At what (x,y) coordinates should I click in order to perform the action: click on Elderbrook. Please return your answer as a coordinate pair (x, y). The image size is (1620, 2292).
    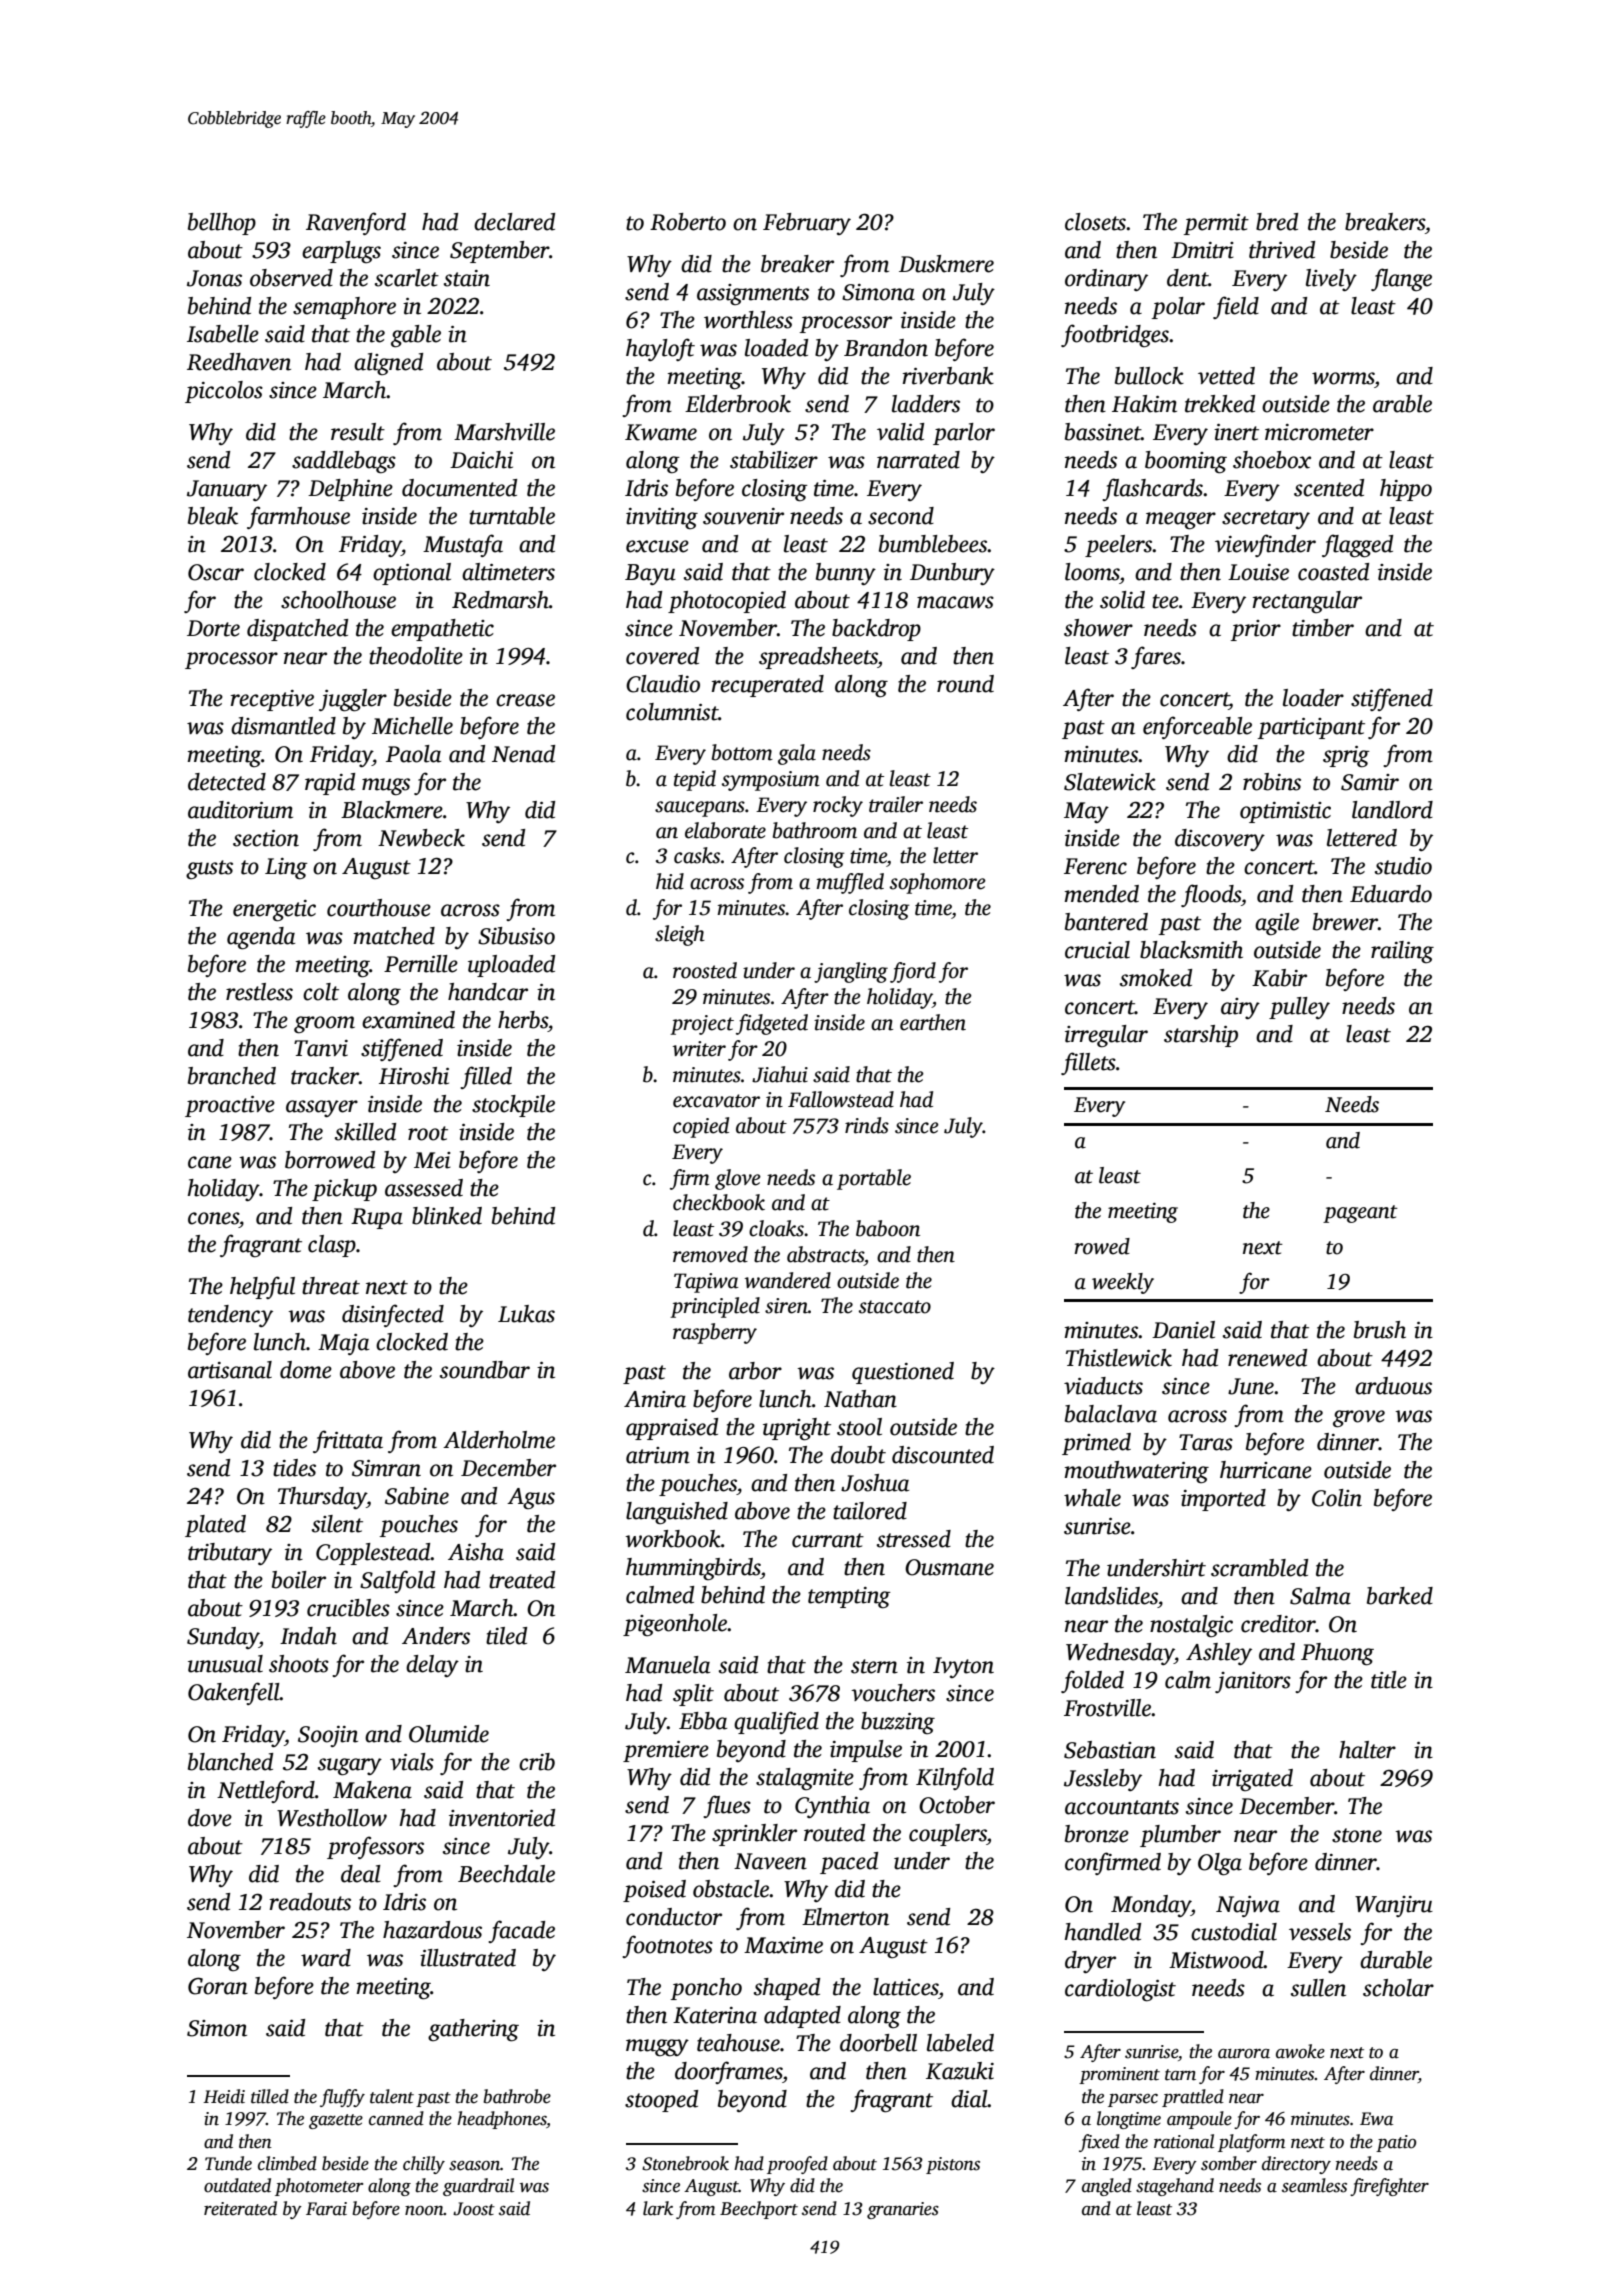
    Looking at the image, I should click on (738, 404).
